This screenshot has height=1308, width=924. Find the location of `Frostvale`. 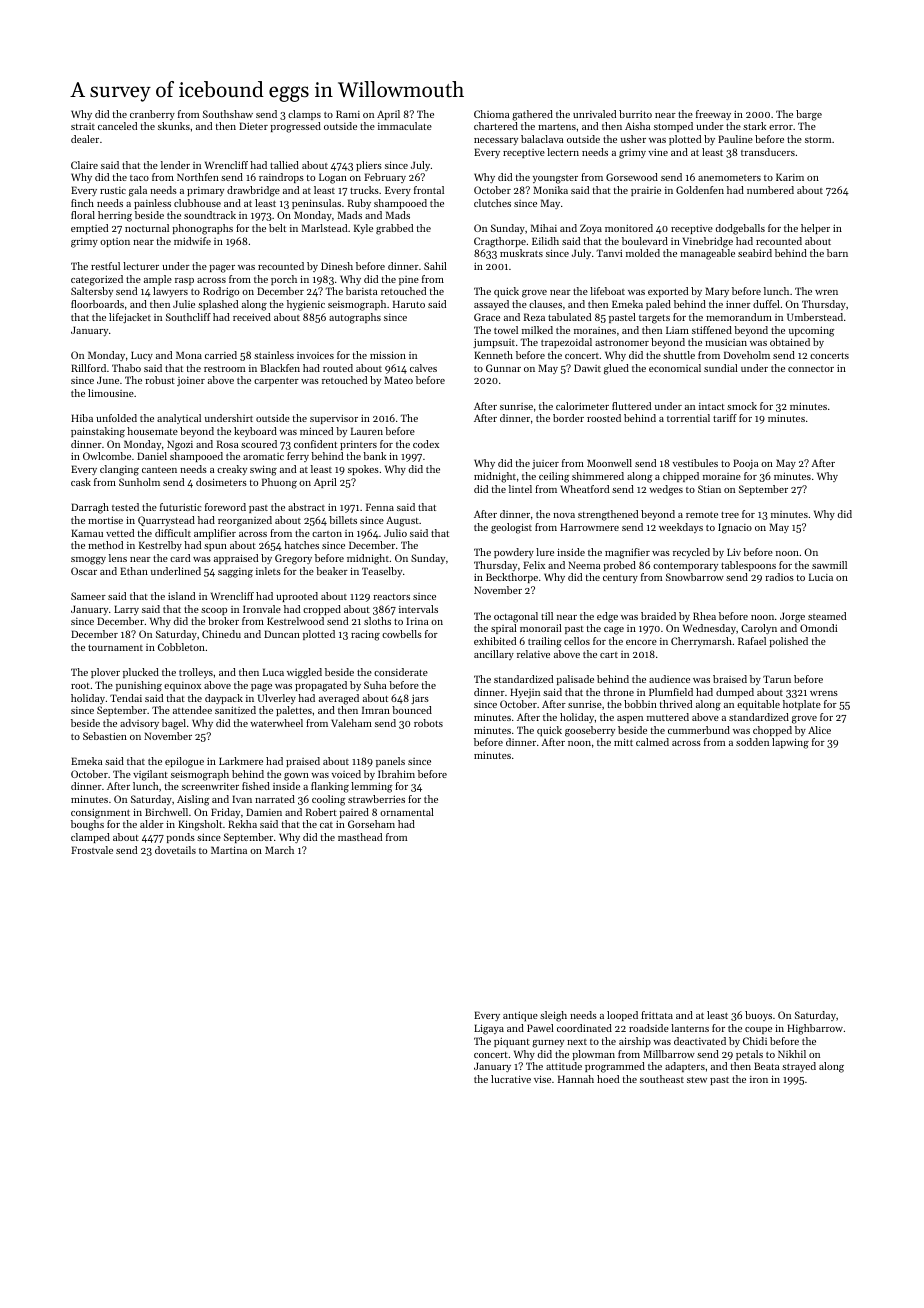

Frostvale is located at coordinates (92, 850).
